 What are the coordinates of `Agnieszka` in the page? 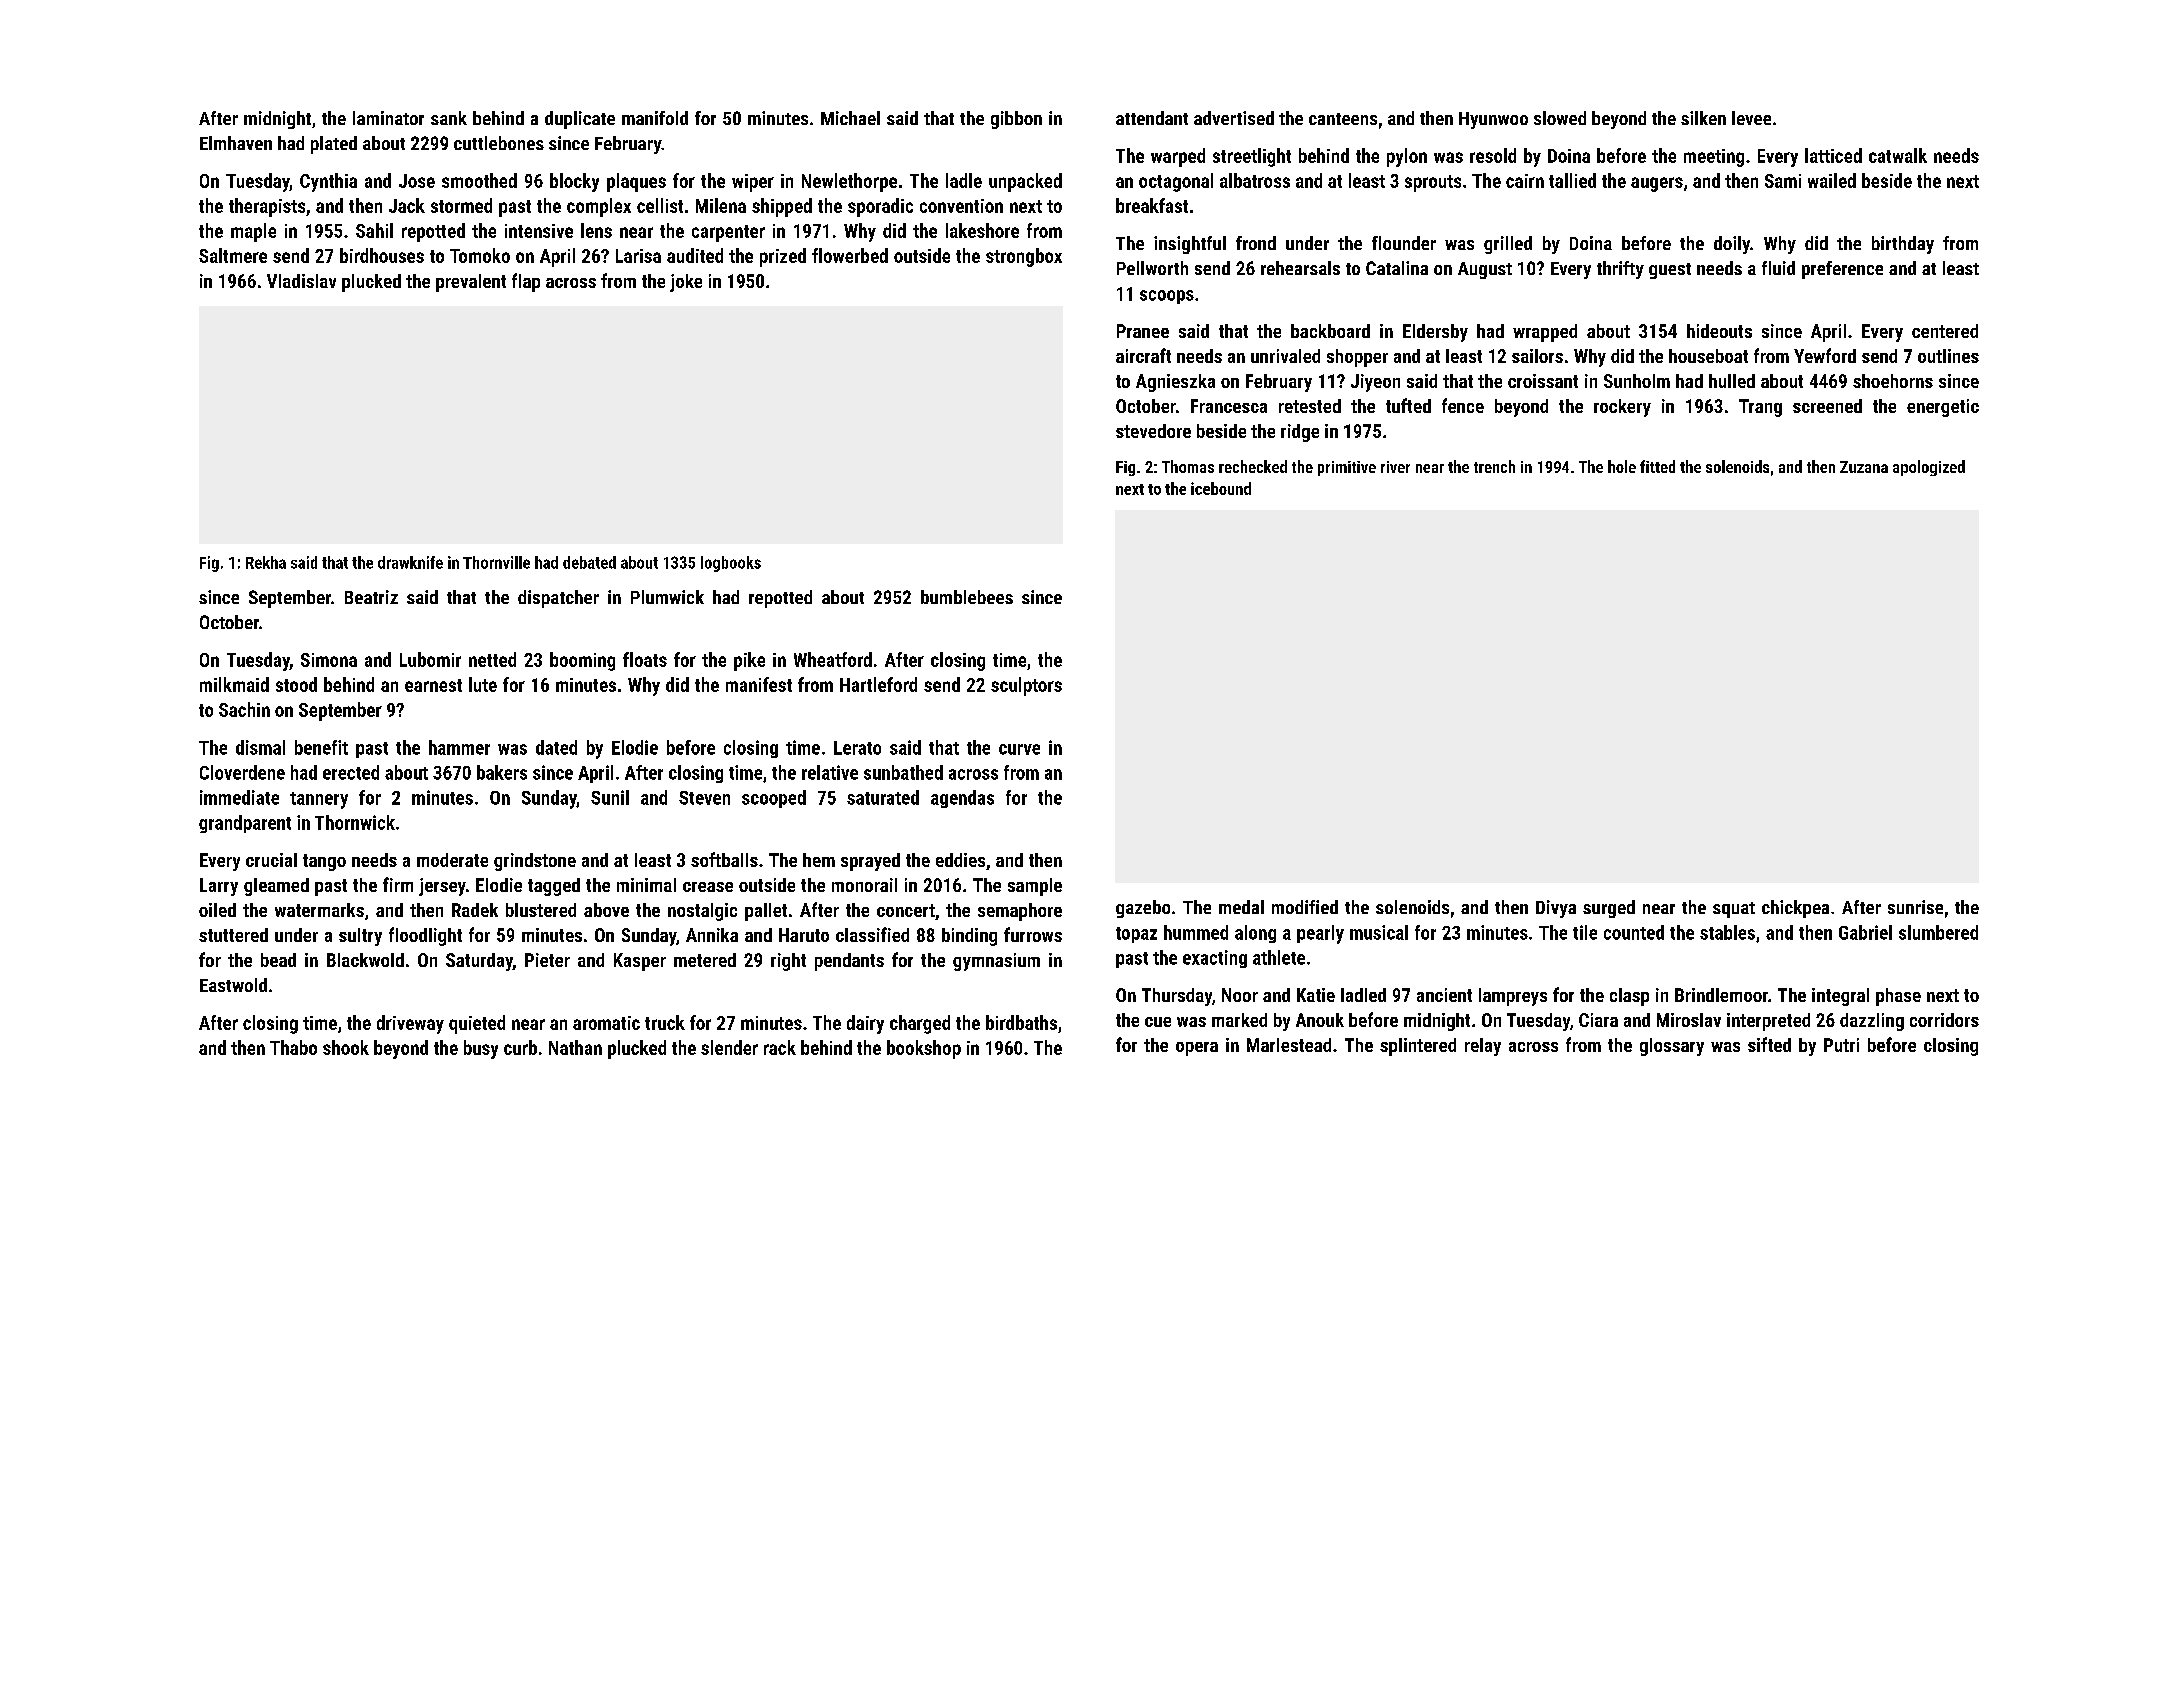 It's located at (1175, 383).
